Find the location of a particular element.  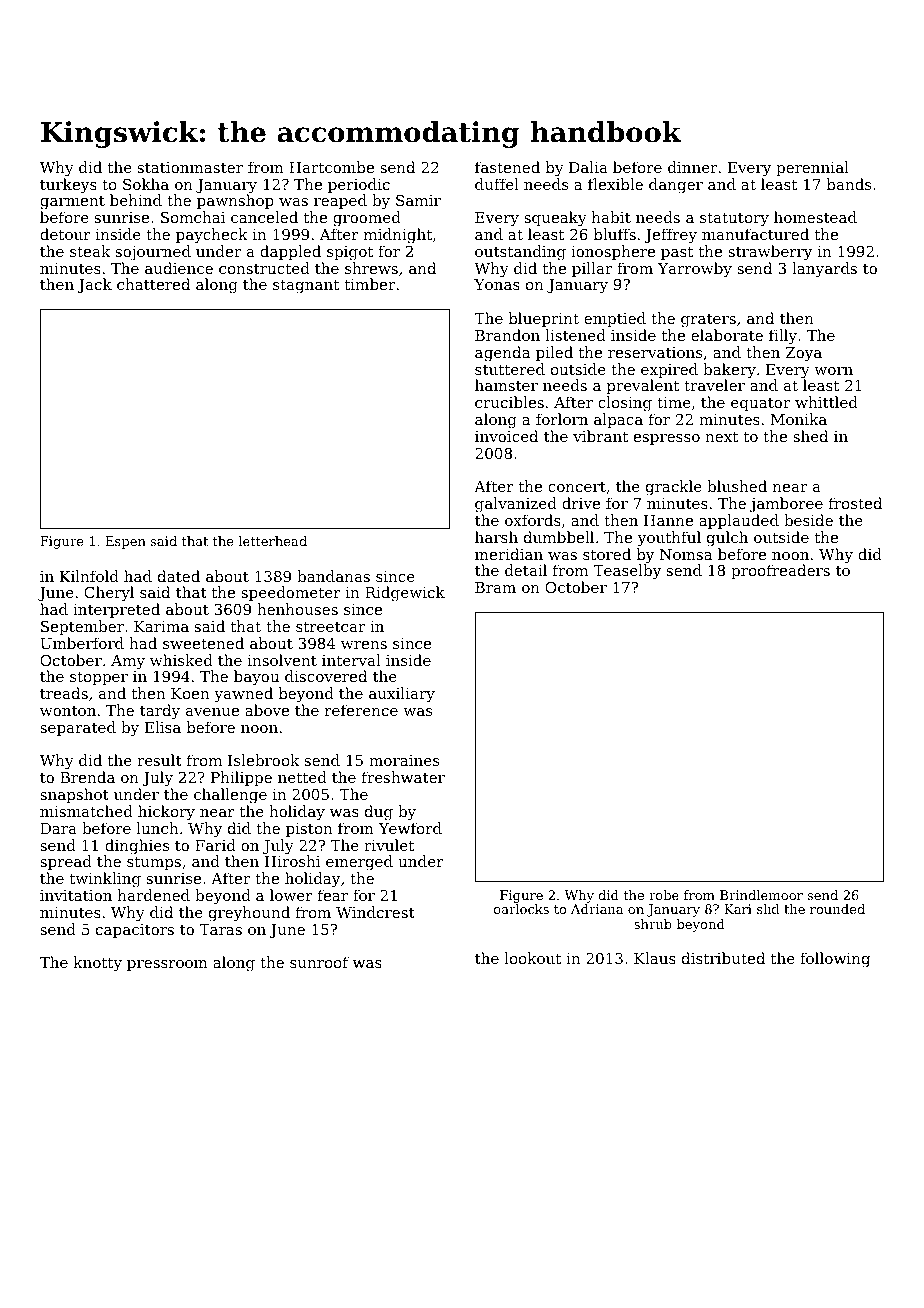

Jack is located at coordinates (94, 285).
